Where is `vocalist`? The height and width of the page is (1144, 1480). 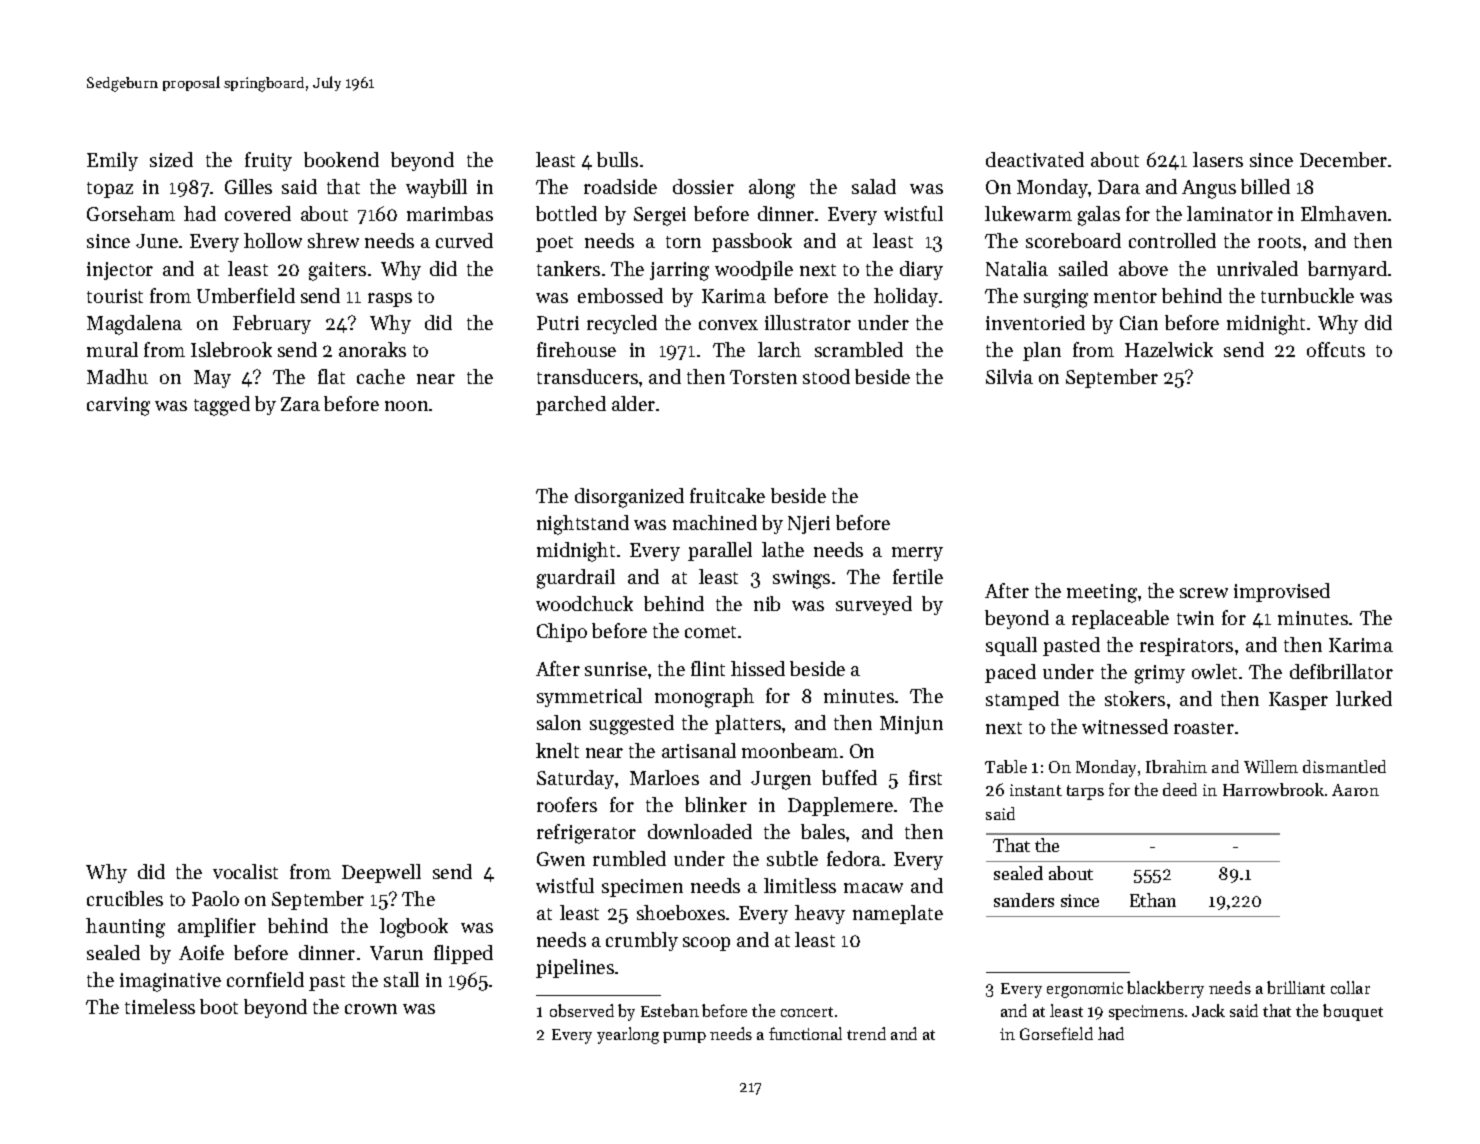
vocalist is located at coordinates (245, 871).
